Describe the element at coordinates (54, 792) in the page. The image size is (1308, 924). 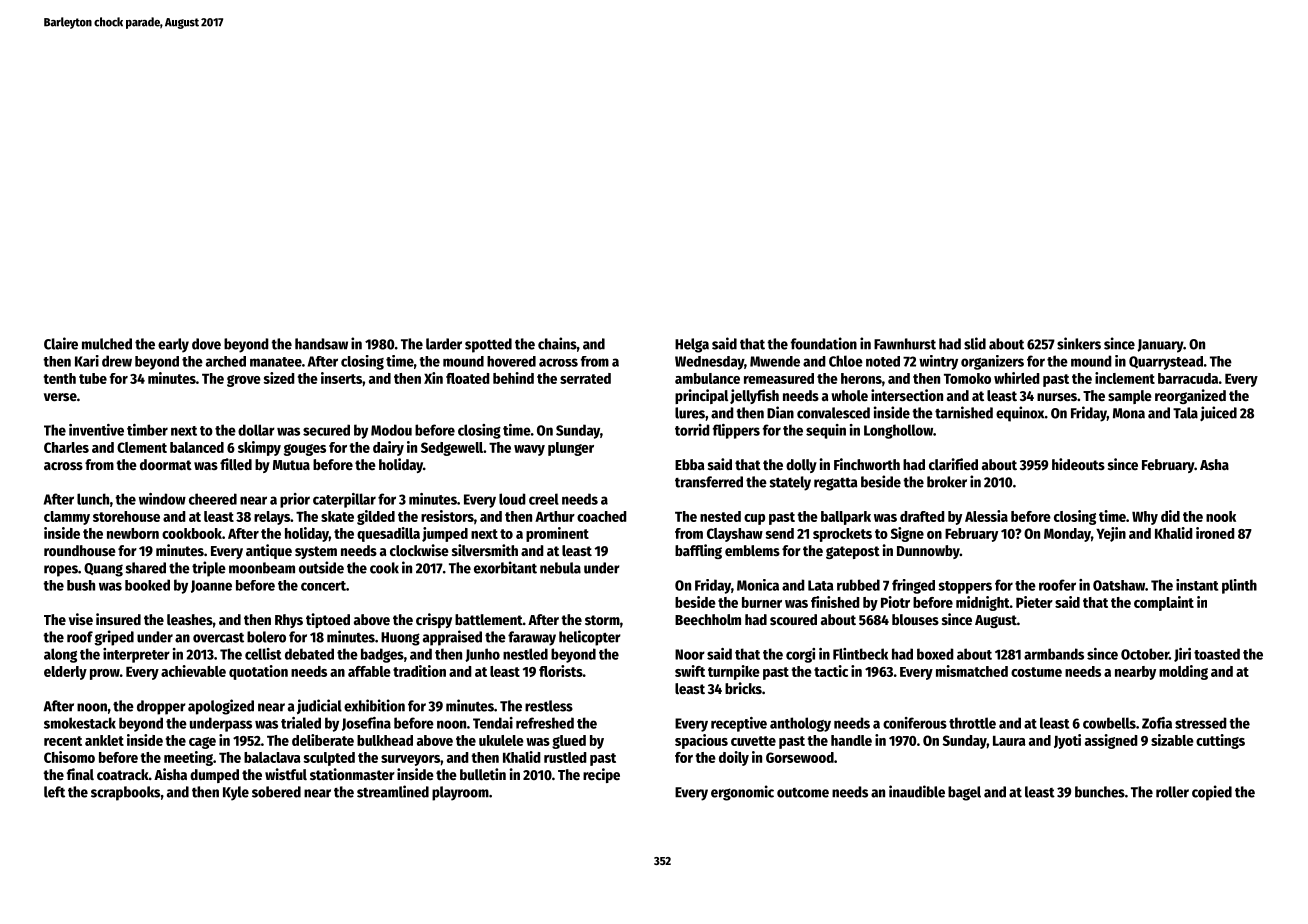
I see `left` at that location.
